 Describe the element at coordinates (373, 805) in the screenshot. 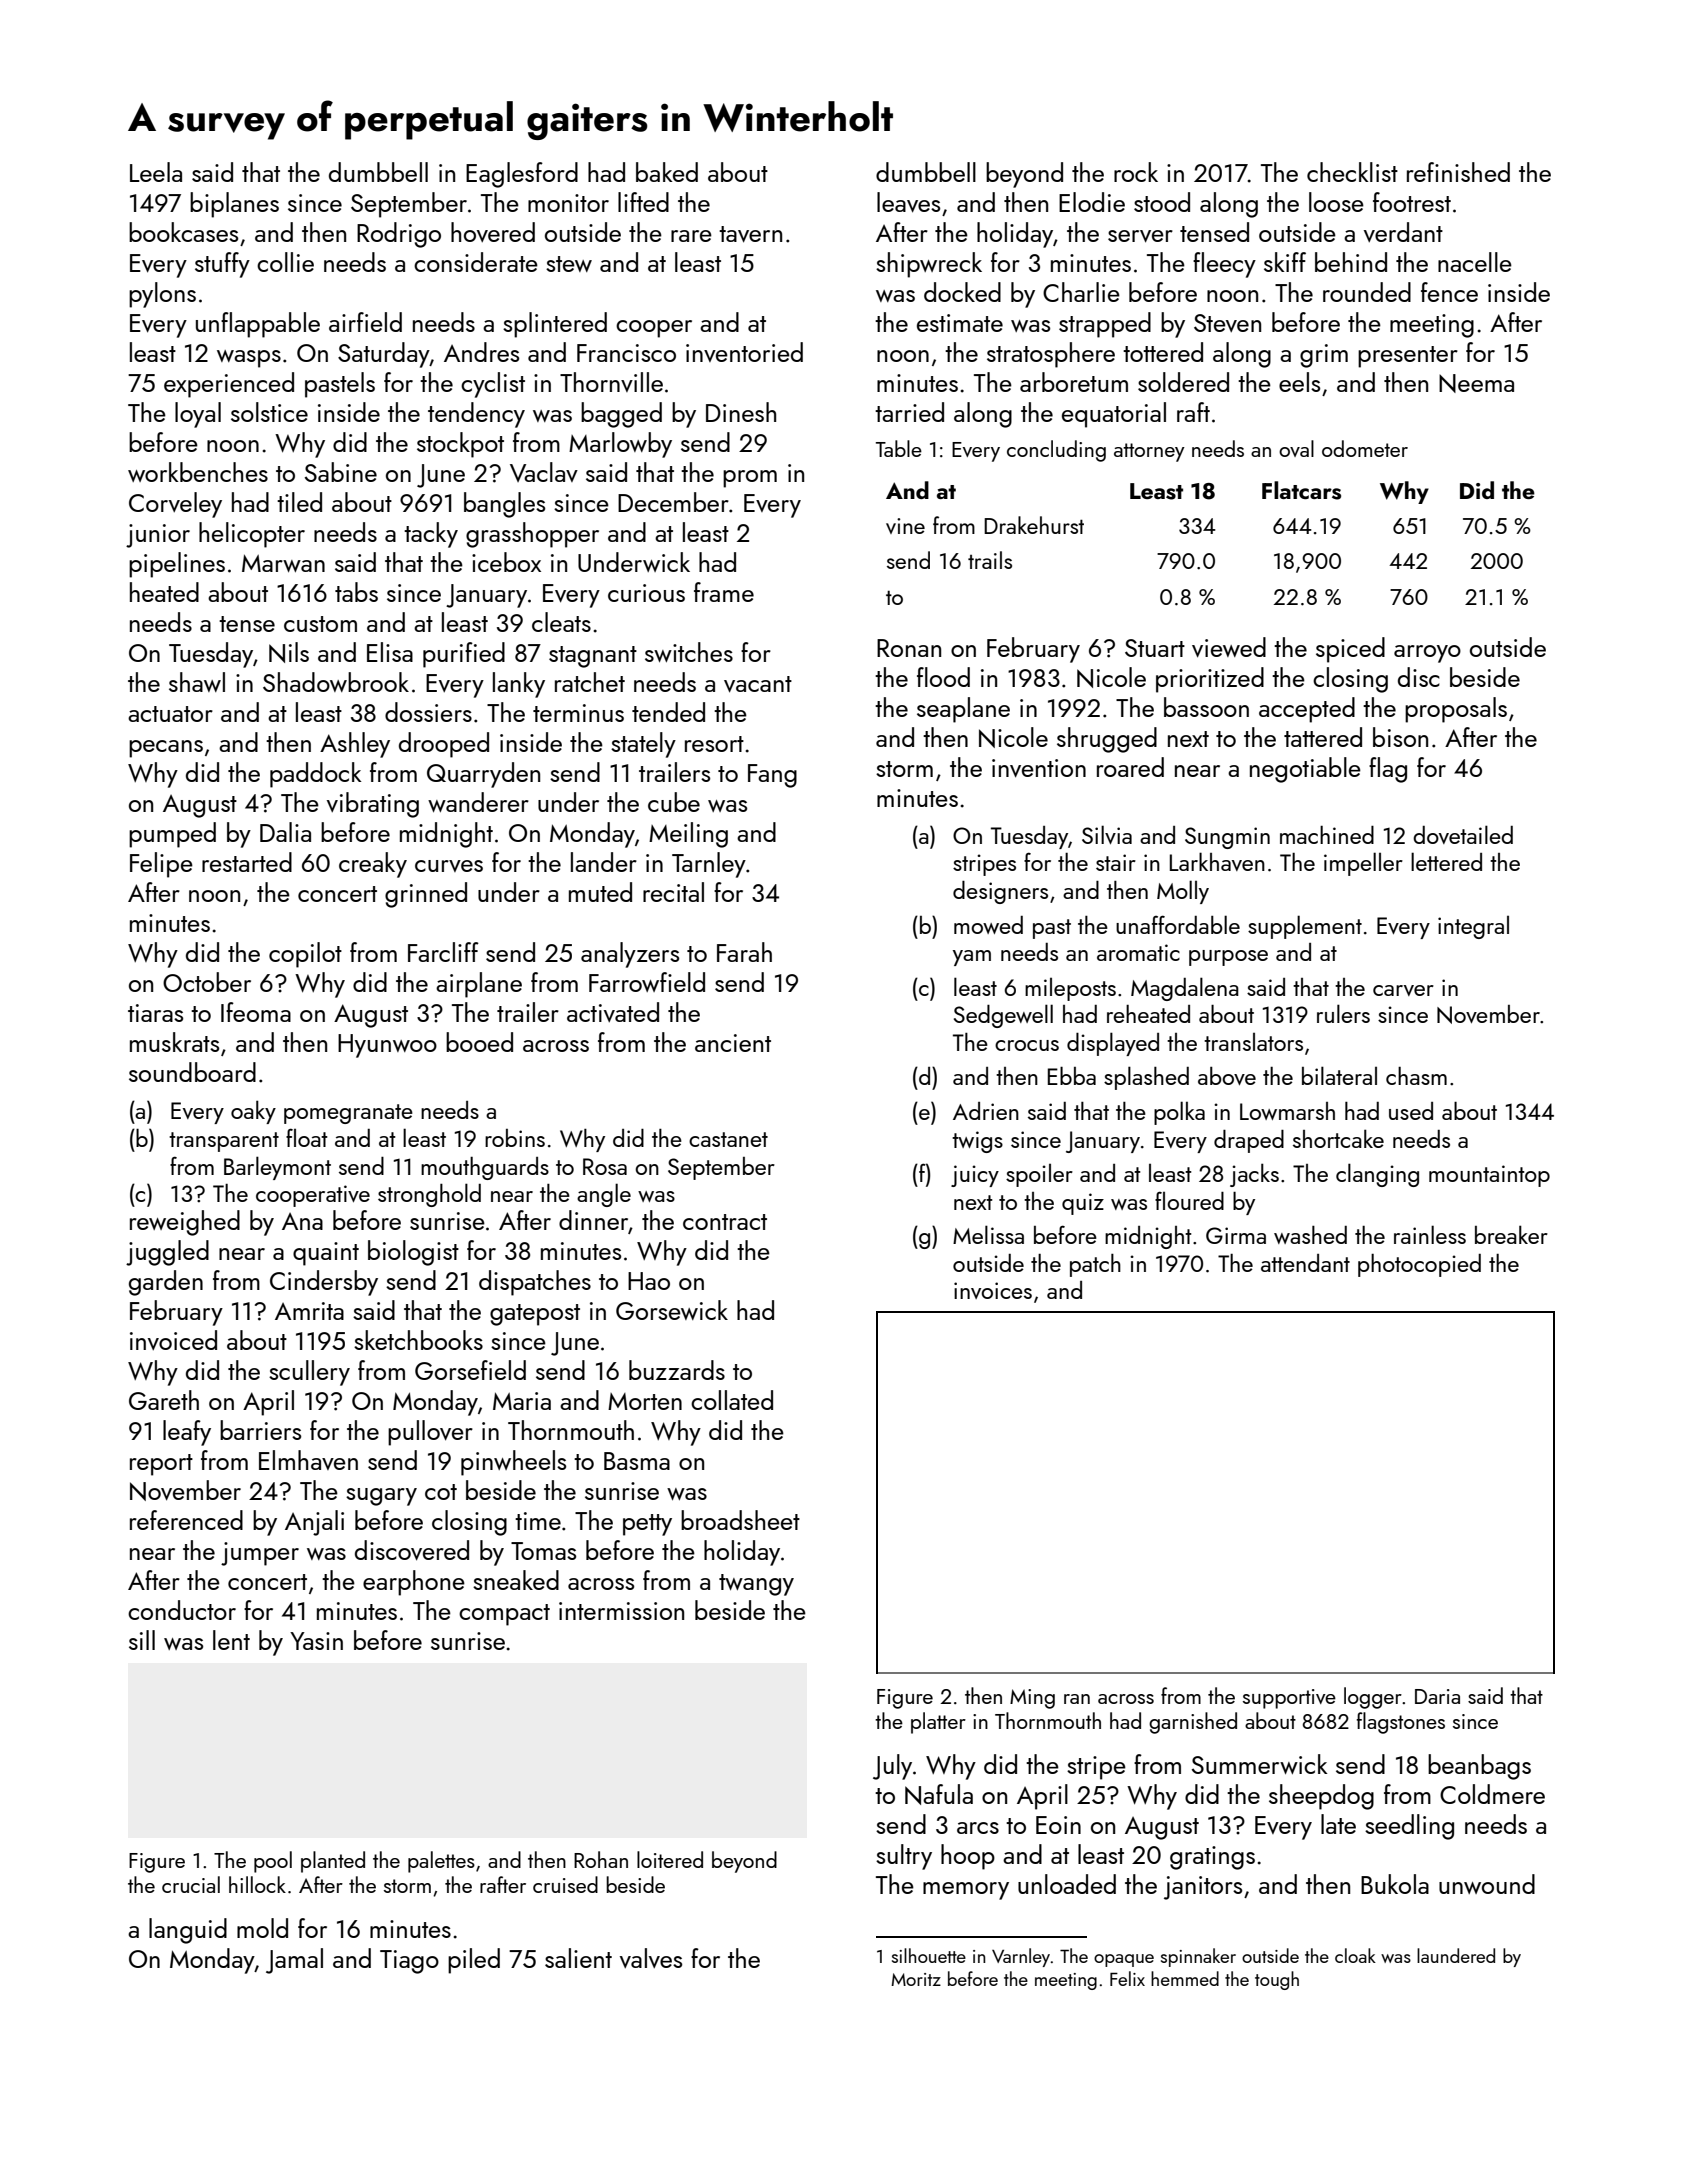

I see `vibrating` at that location.
